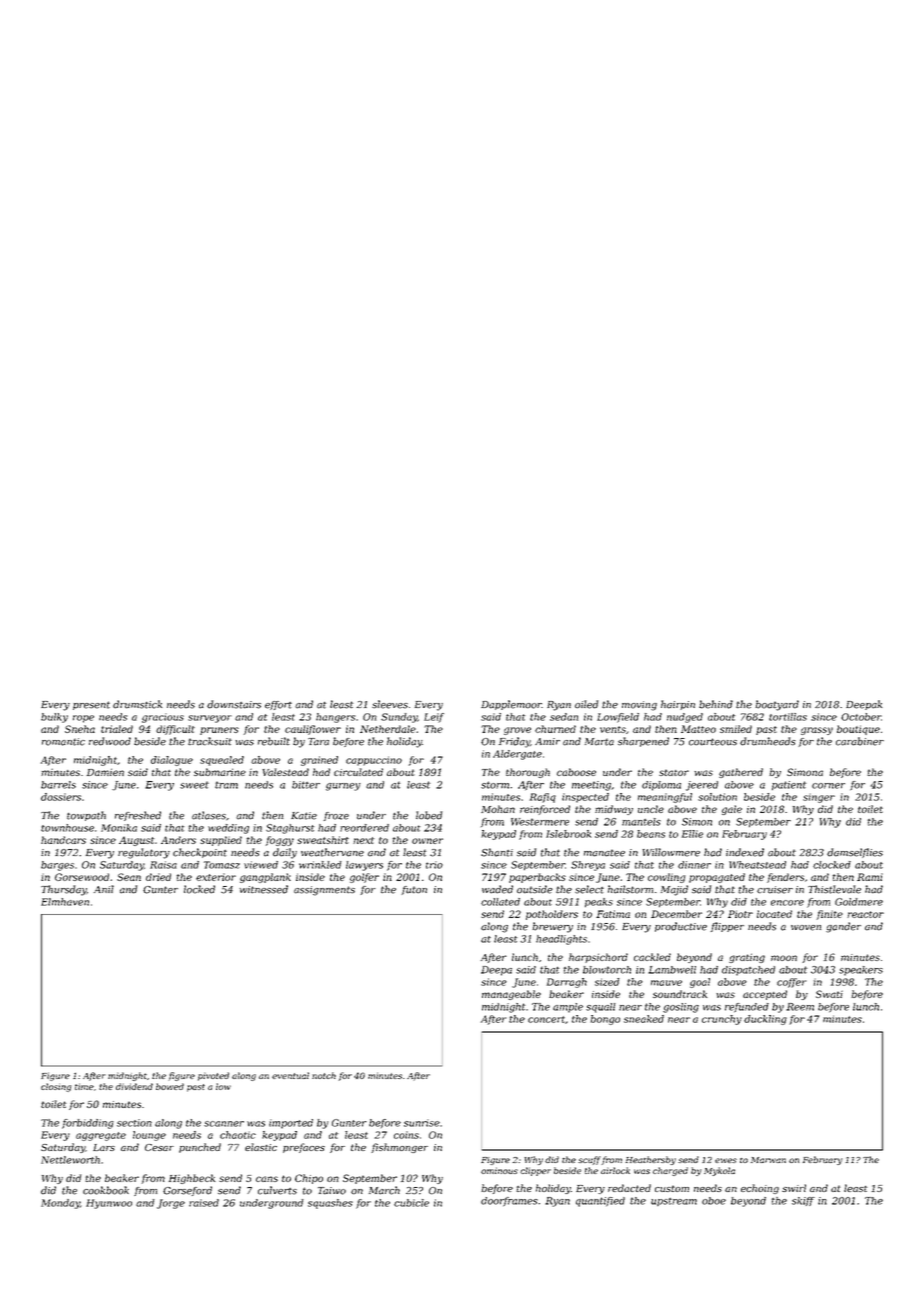  Describe the element at coordinates (222, 761) in the page. I see `squealed` at that location.
